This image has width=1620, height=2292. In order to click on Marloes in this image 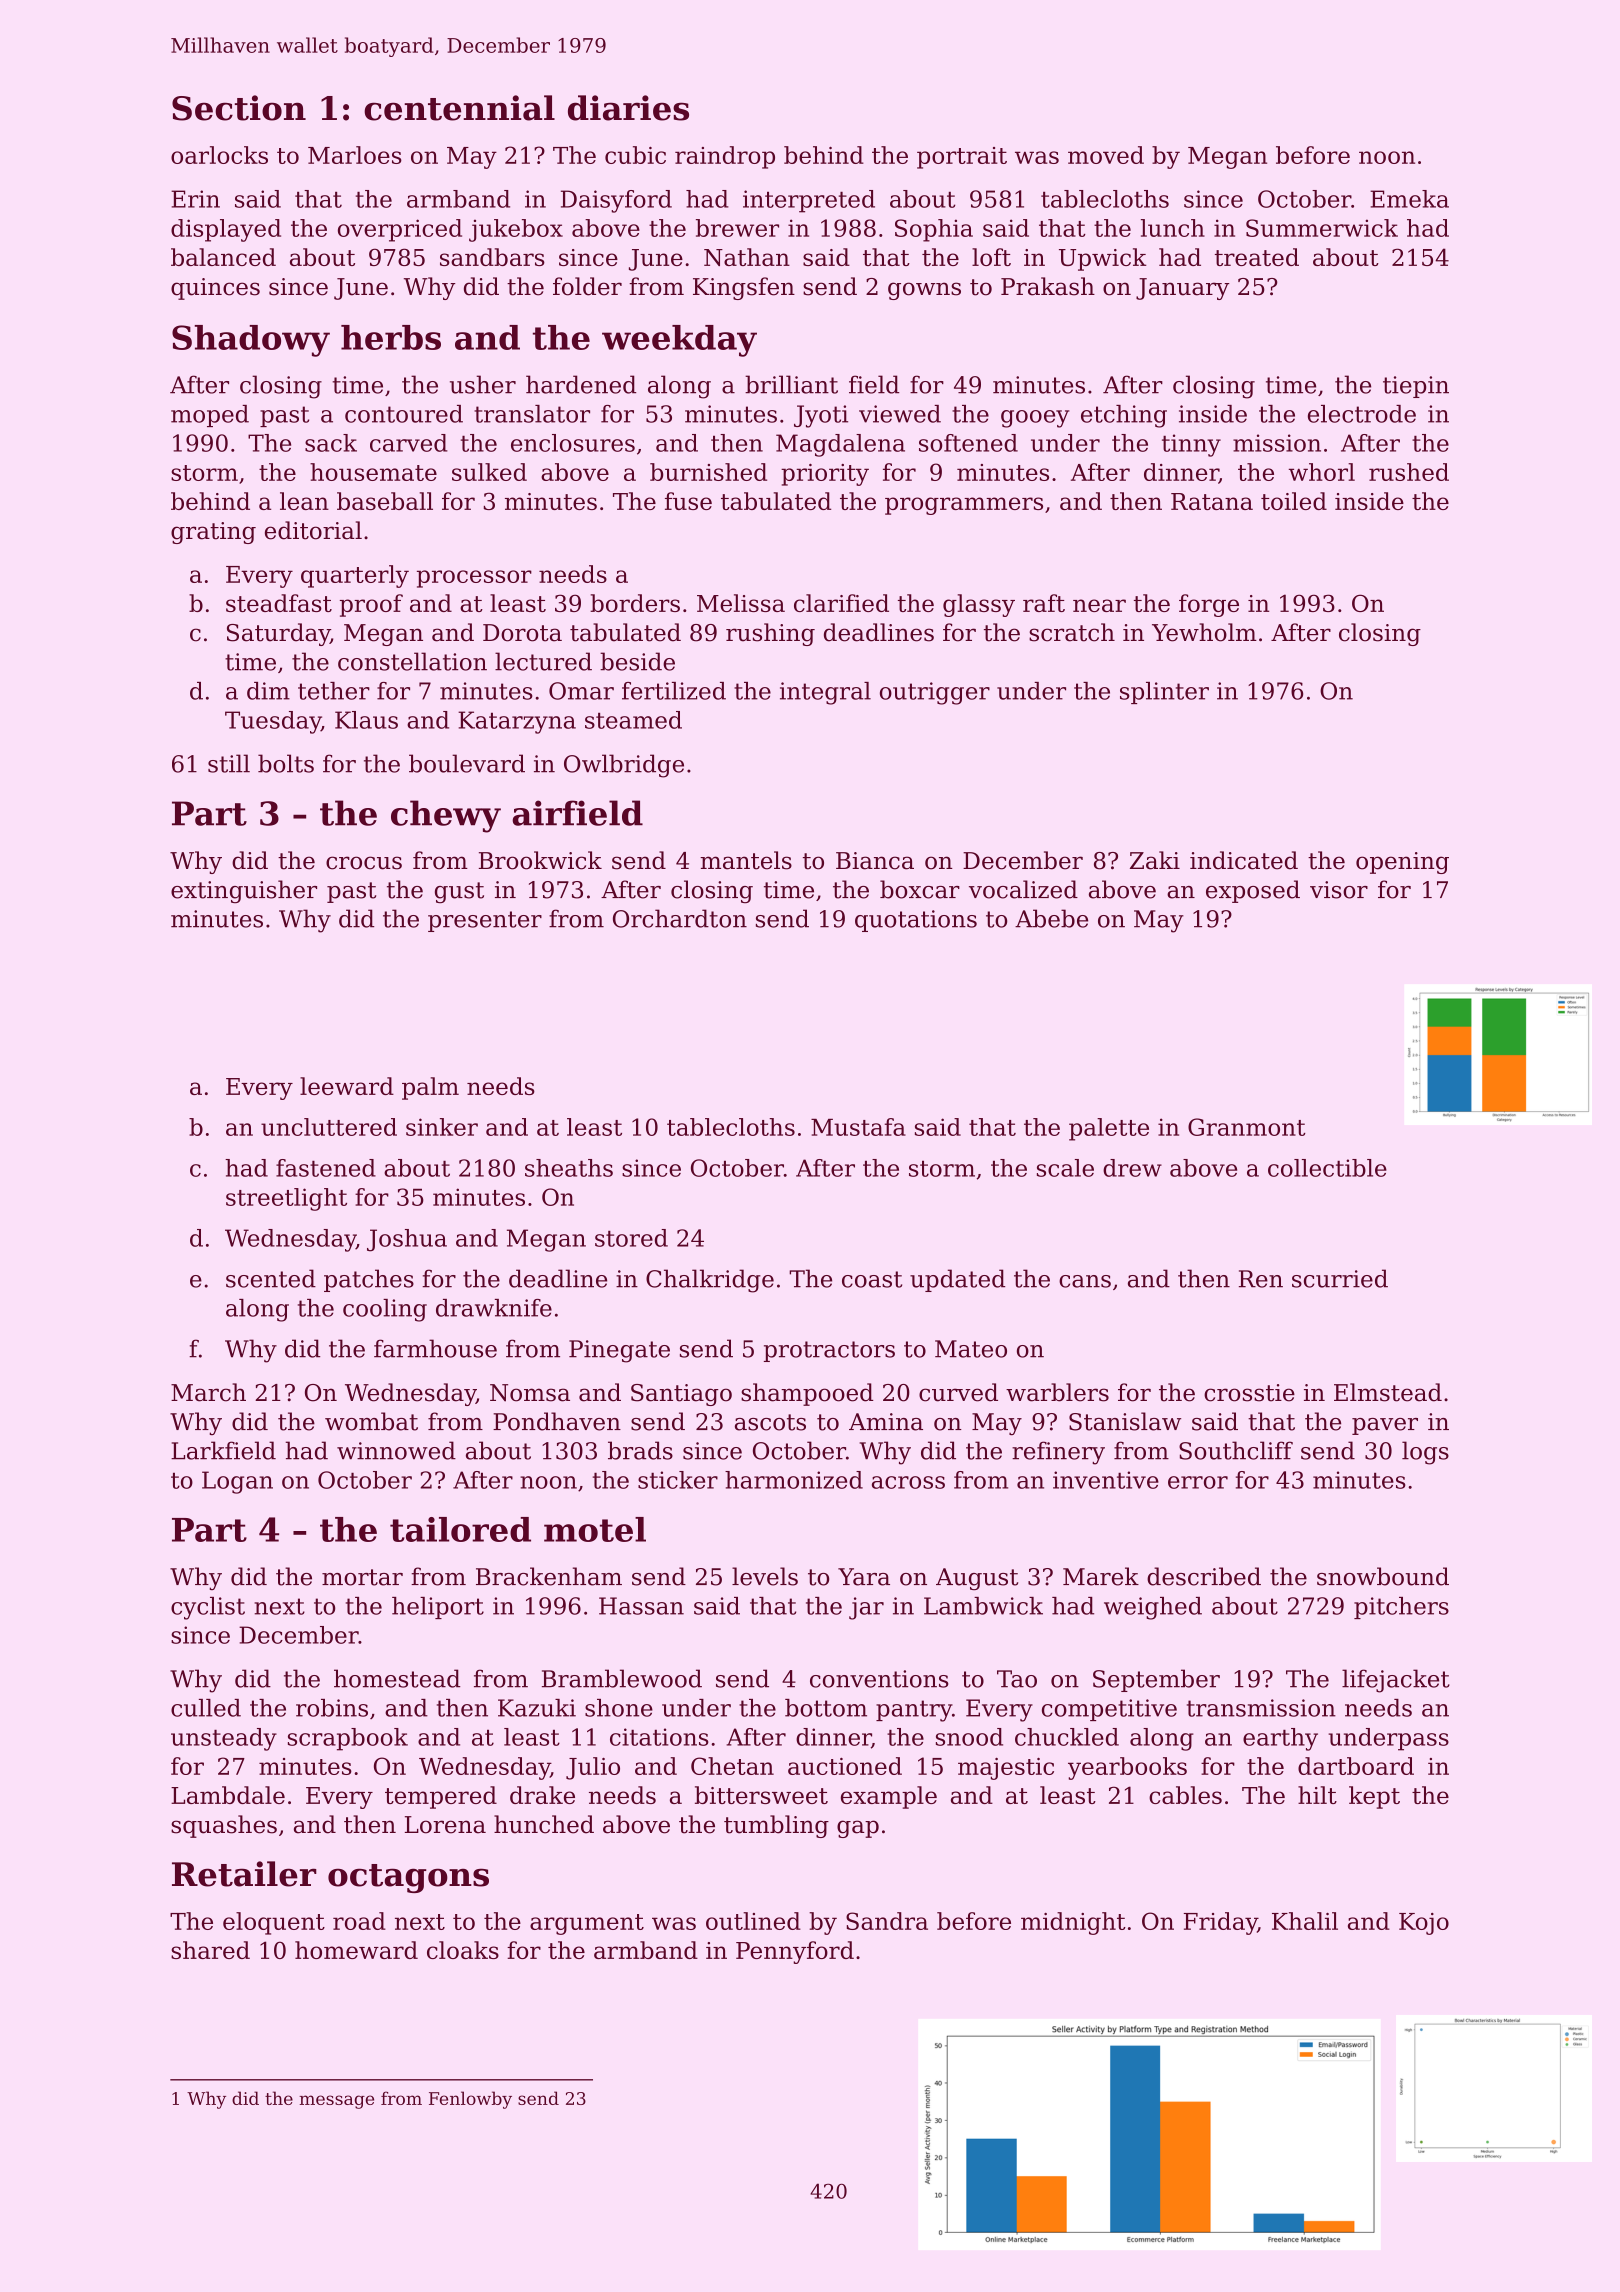, I will do `click(355, 155)`.
